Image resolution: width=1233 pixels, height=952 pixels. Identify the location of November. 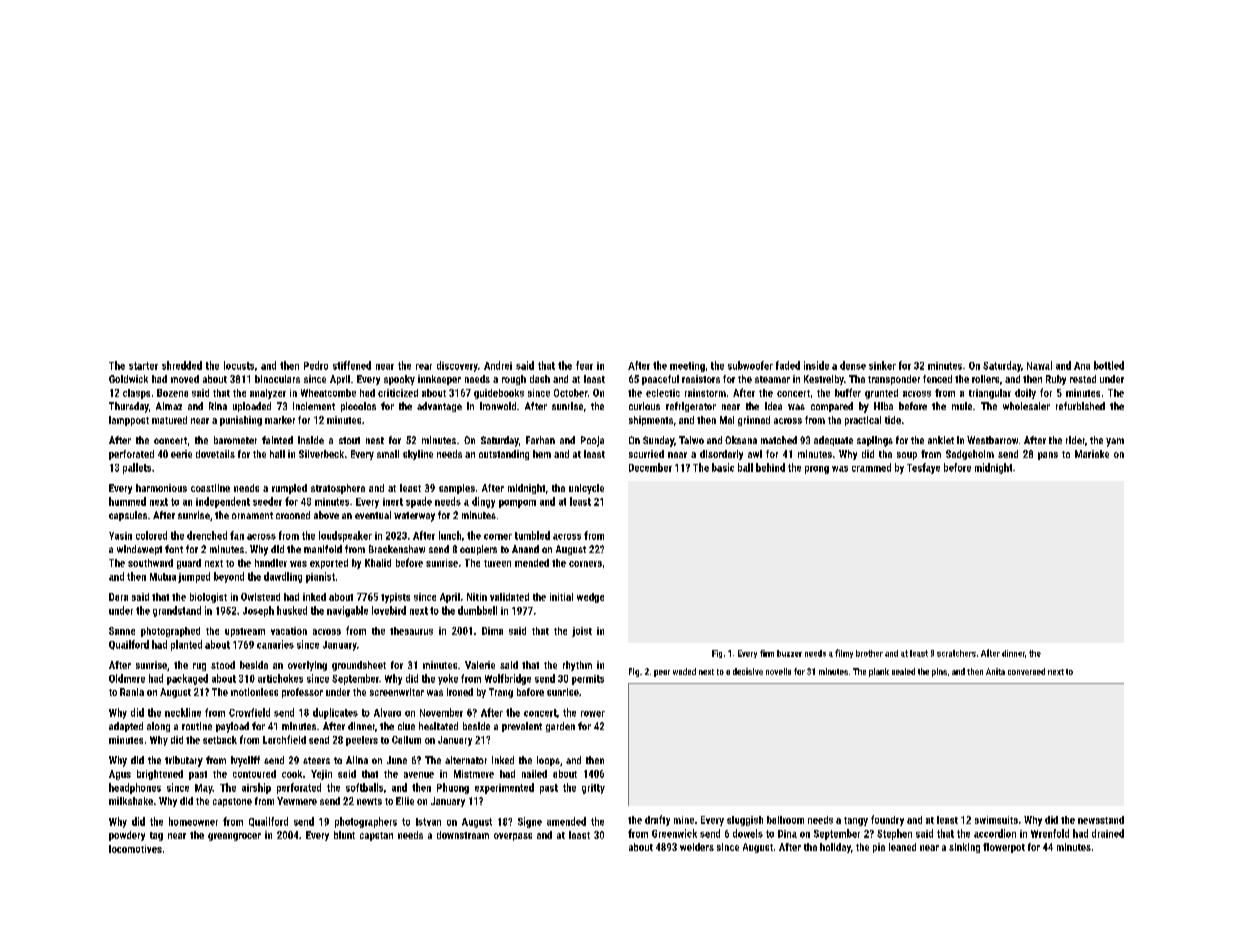
(441, 712).
